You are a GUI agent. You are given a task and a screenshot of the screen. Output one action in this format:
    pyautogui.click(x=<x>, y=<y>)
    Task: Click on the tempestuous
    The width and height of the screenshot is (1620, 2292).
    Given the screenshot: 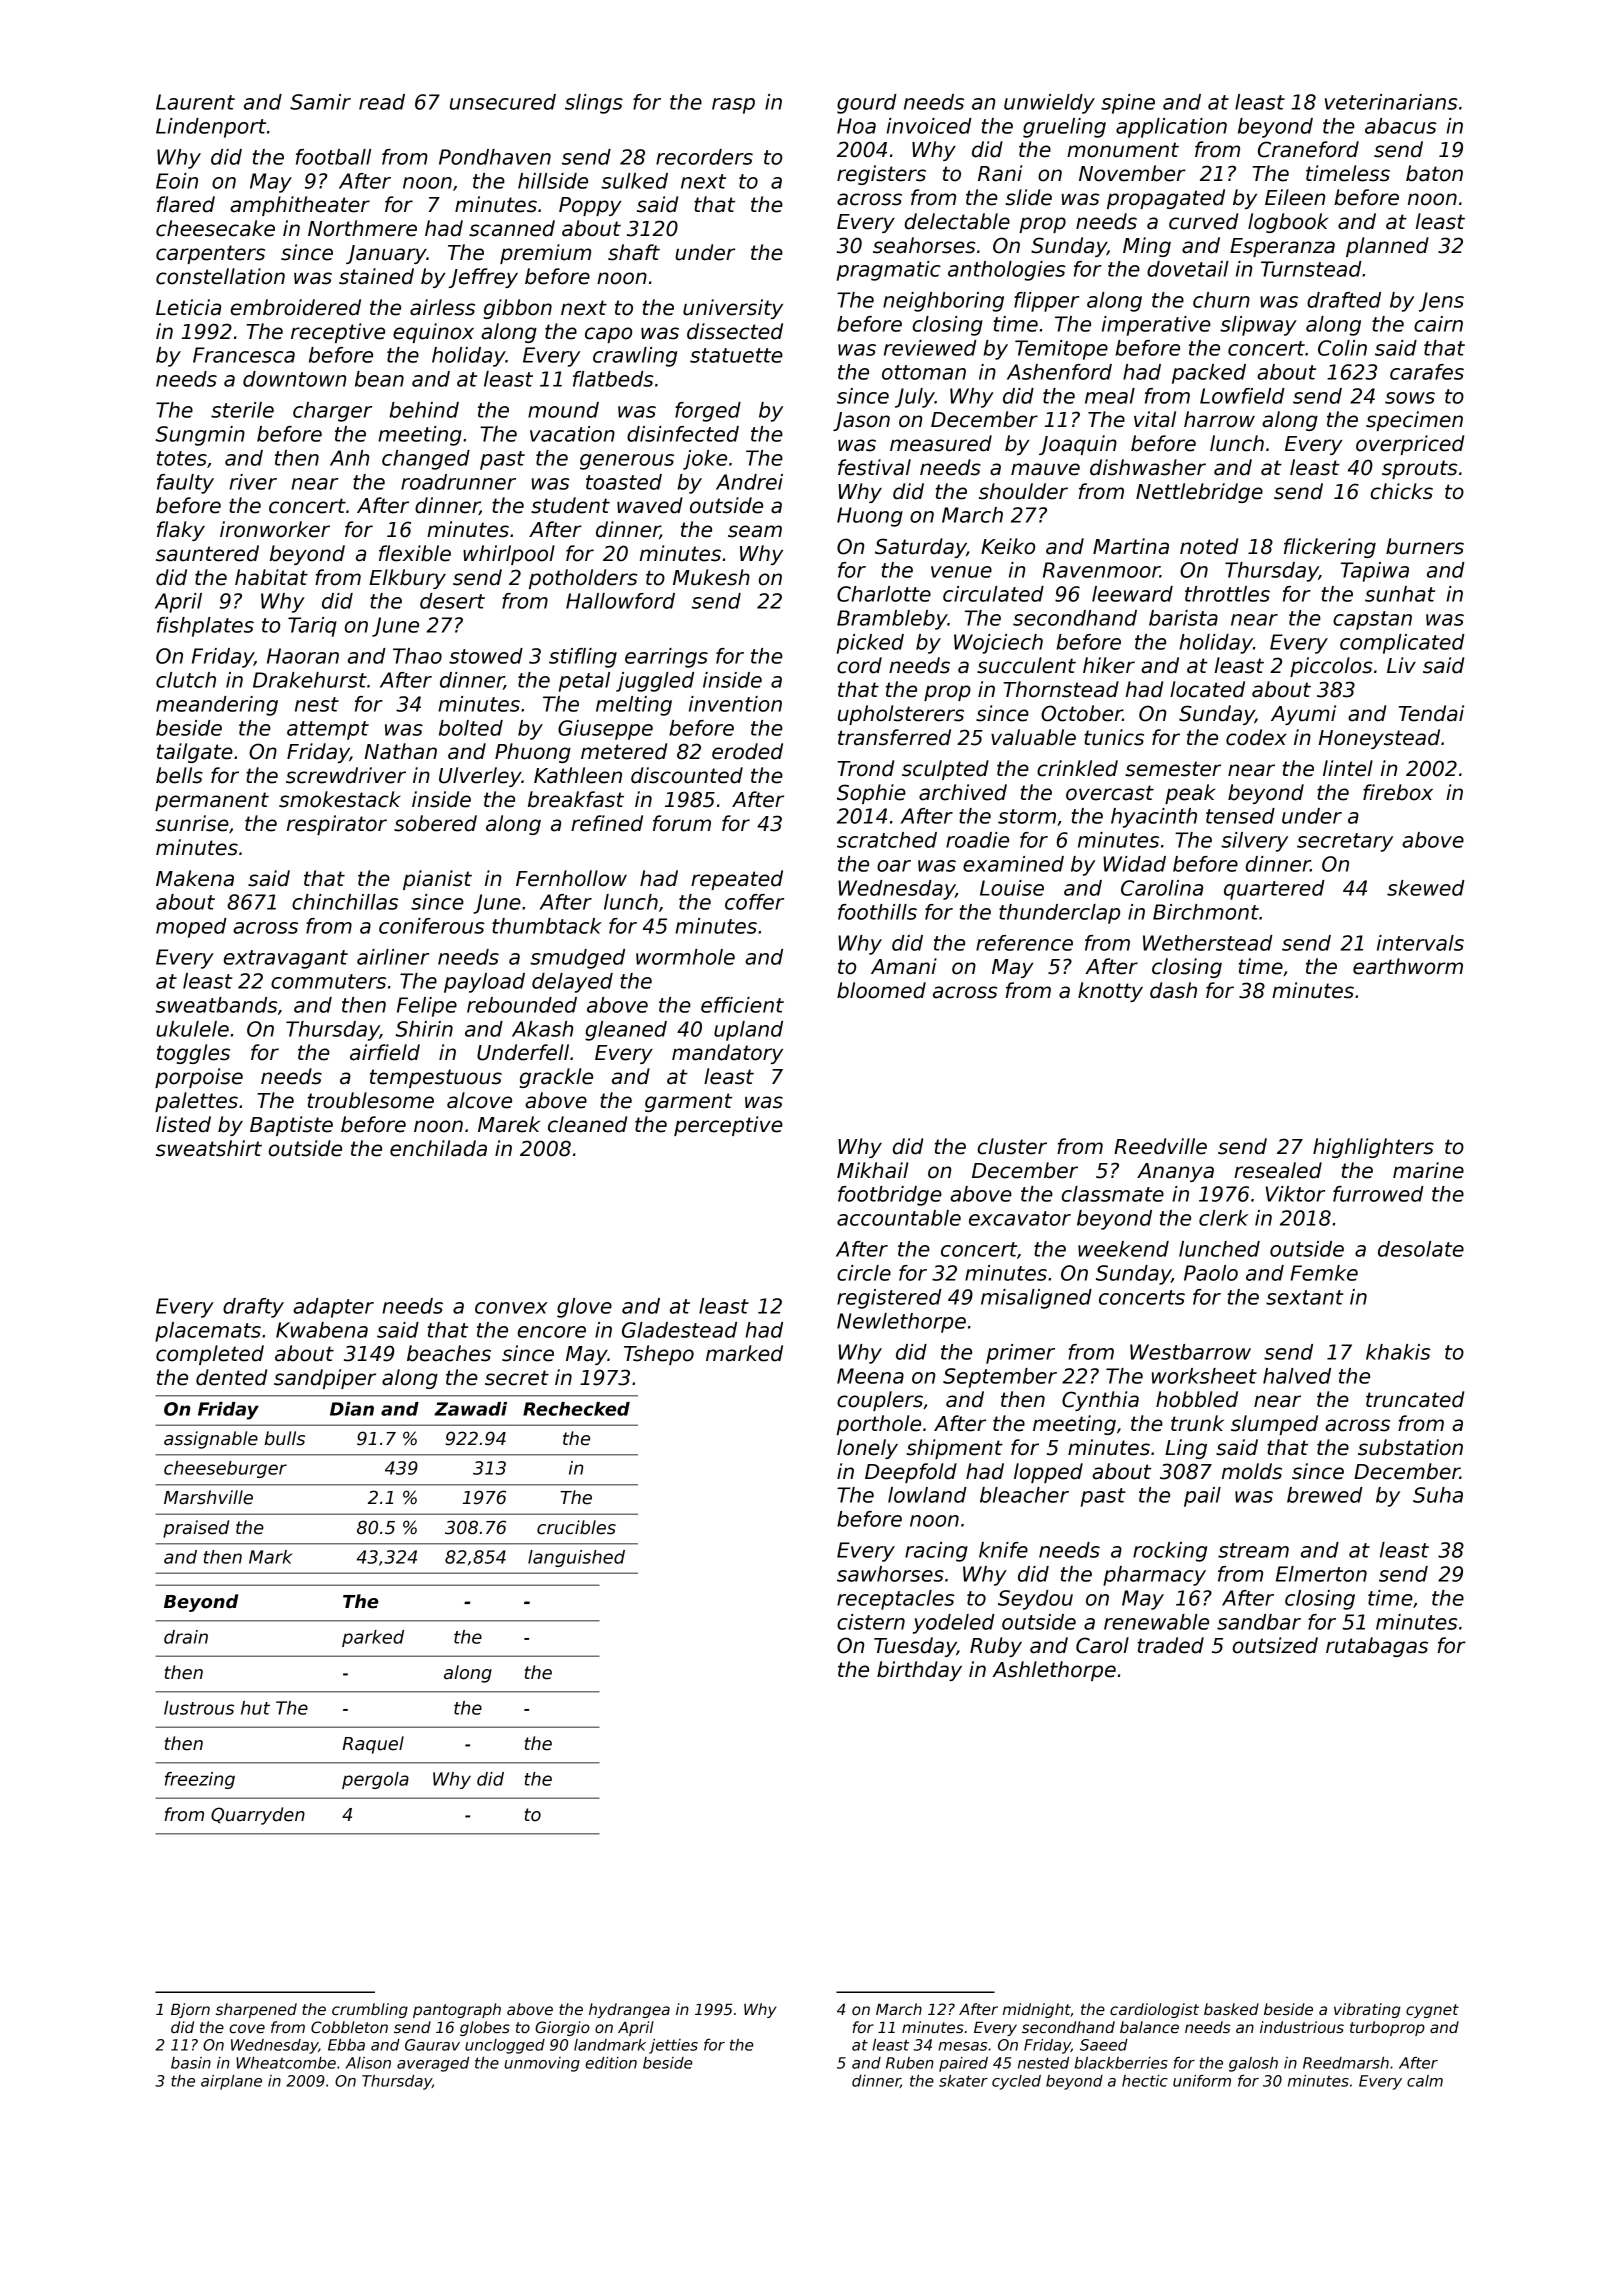 What is the action you would take?
    pyautogui.click(x=436, y=1078)
